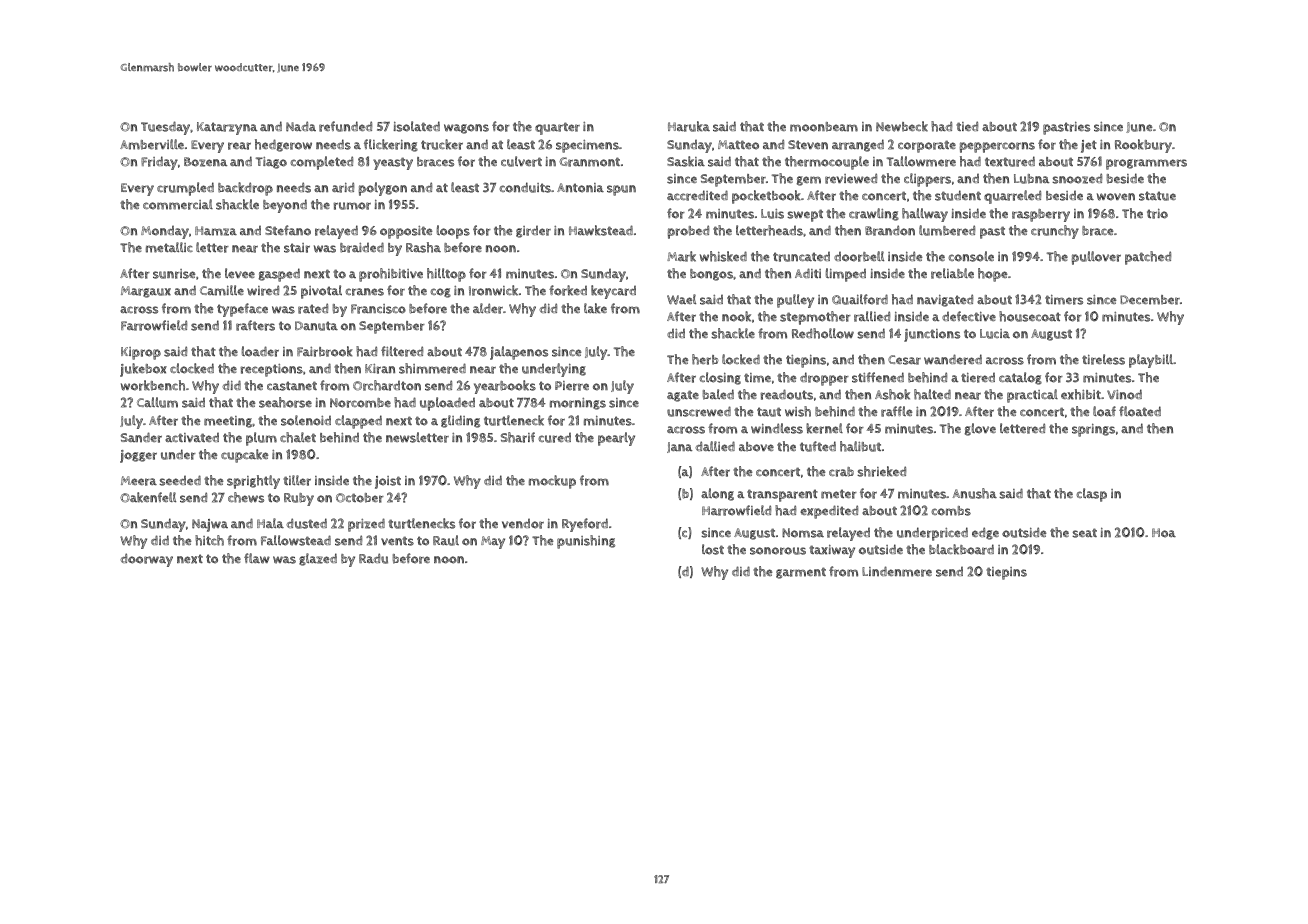 This screenshot has width=1308, height=924. Describe the element at coordinates (316, 326) in the screenshot. I see `Danuta` at that location.
